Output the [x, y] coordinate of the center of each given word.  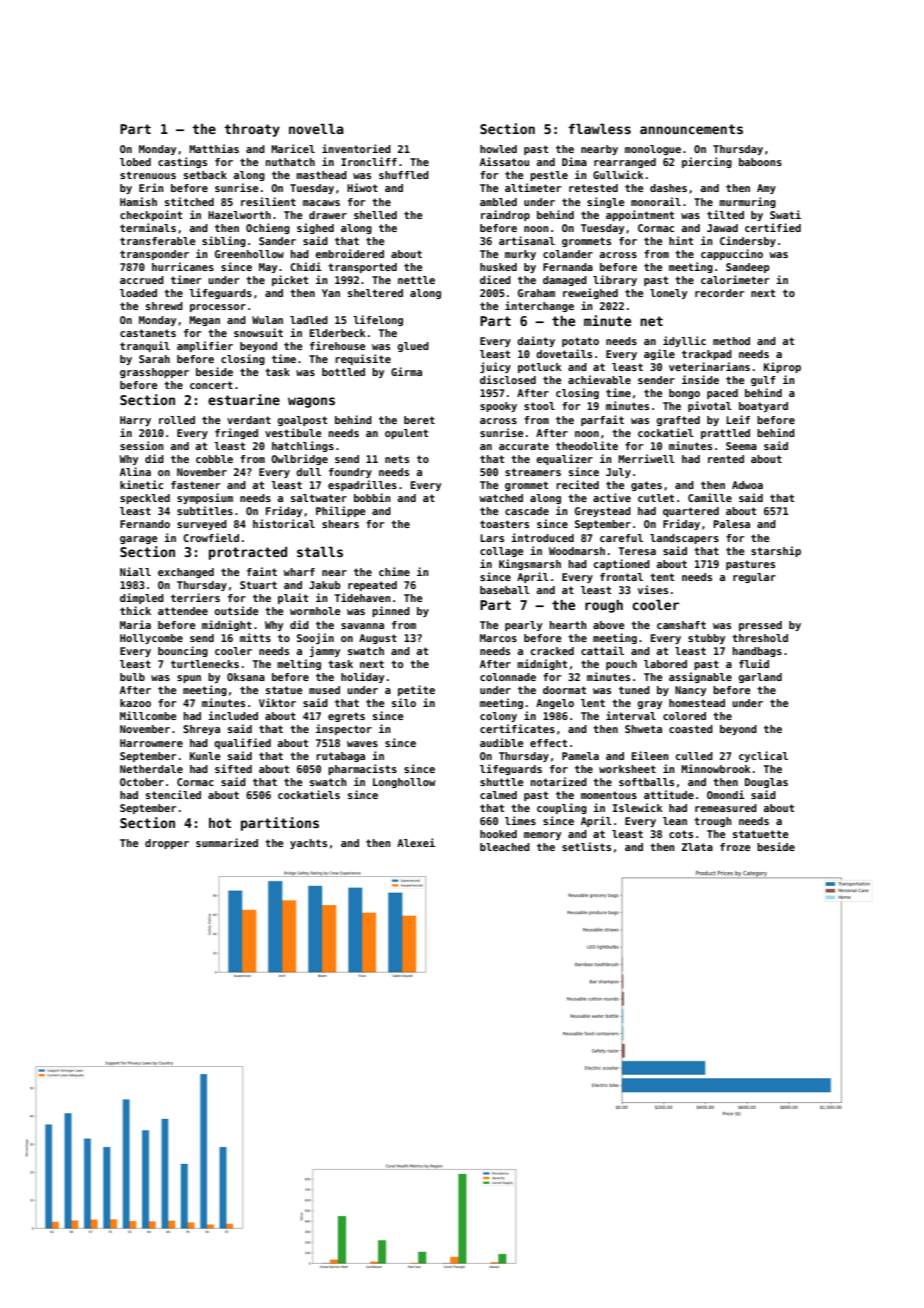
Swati [785, 214]
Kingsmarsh [530, 564]
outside [237, 610]
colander [568, 254]
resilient [268, 201]
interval [631, 715]
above [609, 625]
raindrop [505, 215]
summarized [227, 842]
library [615, 280]
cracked [552, 651]
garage [139, 540]
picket [290, 280]
